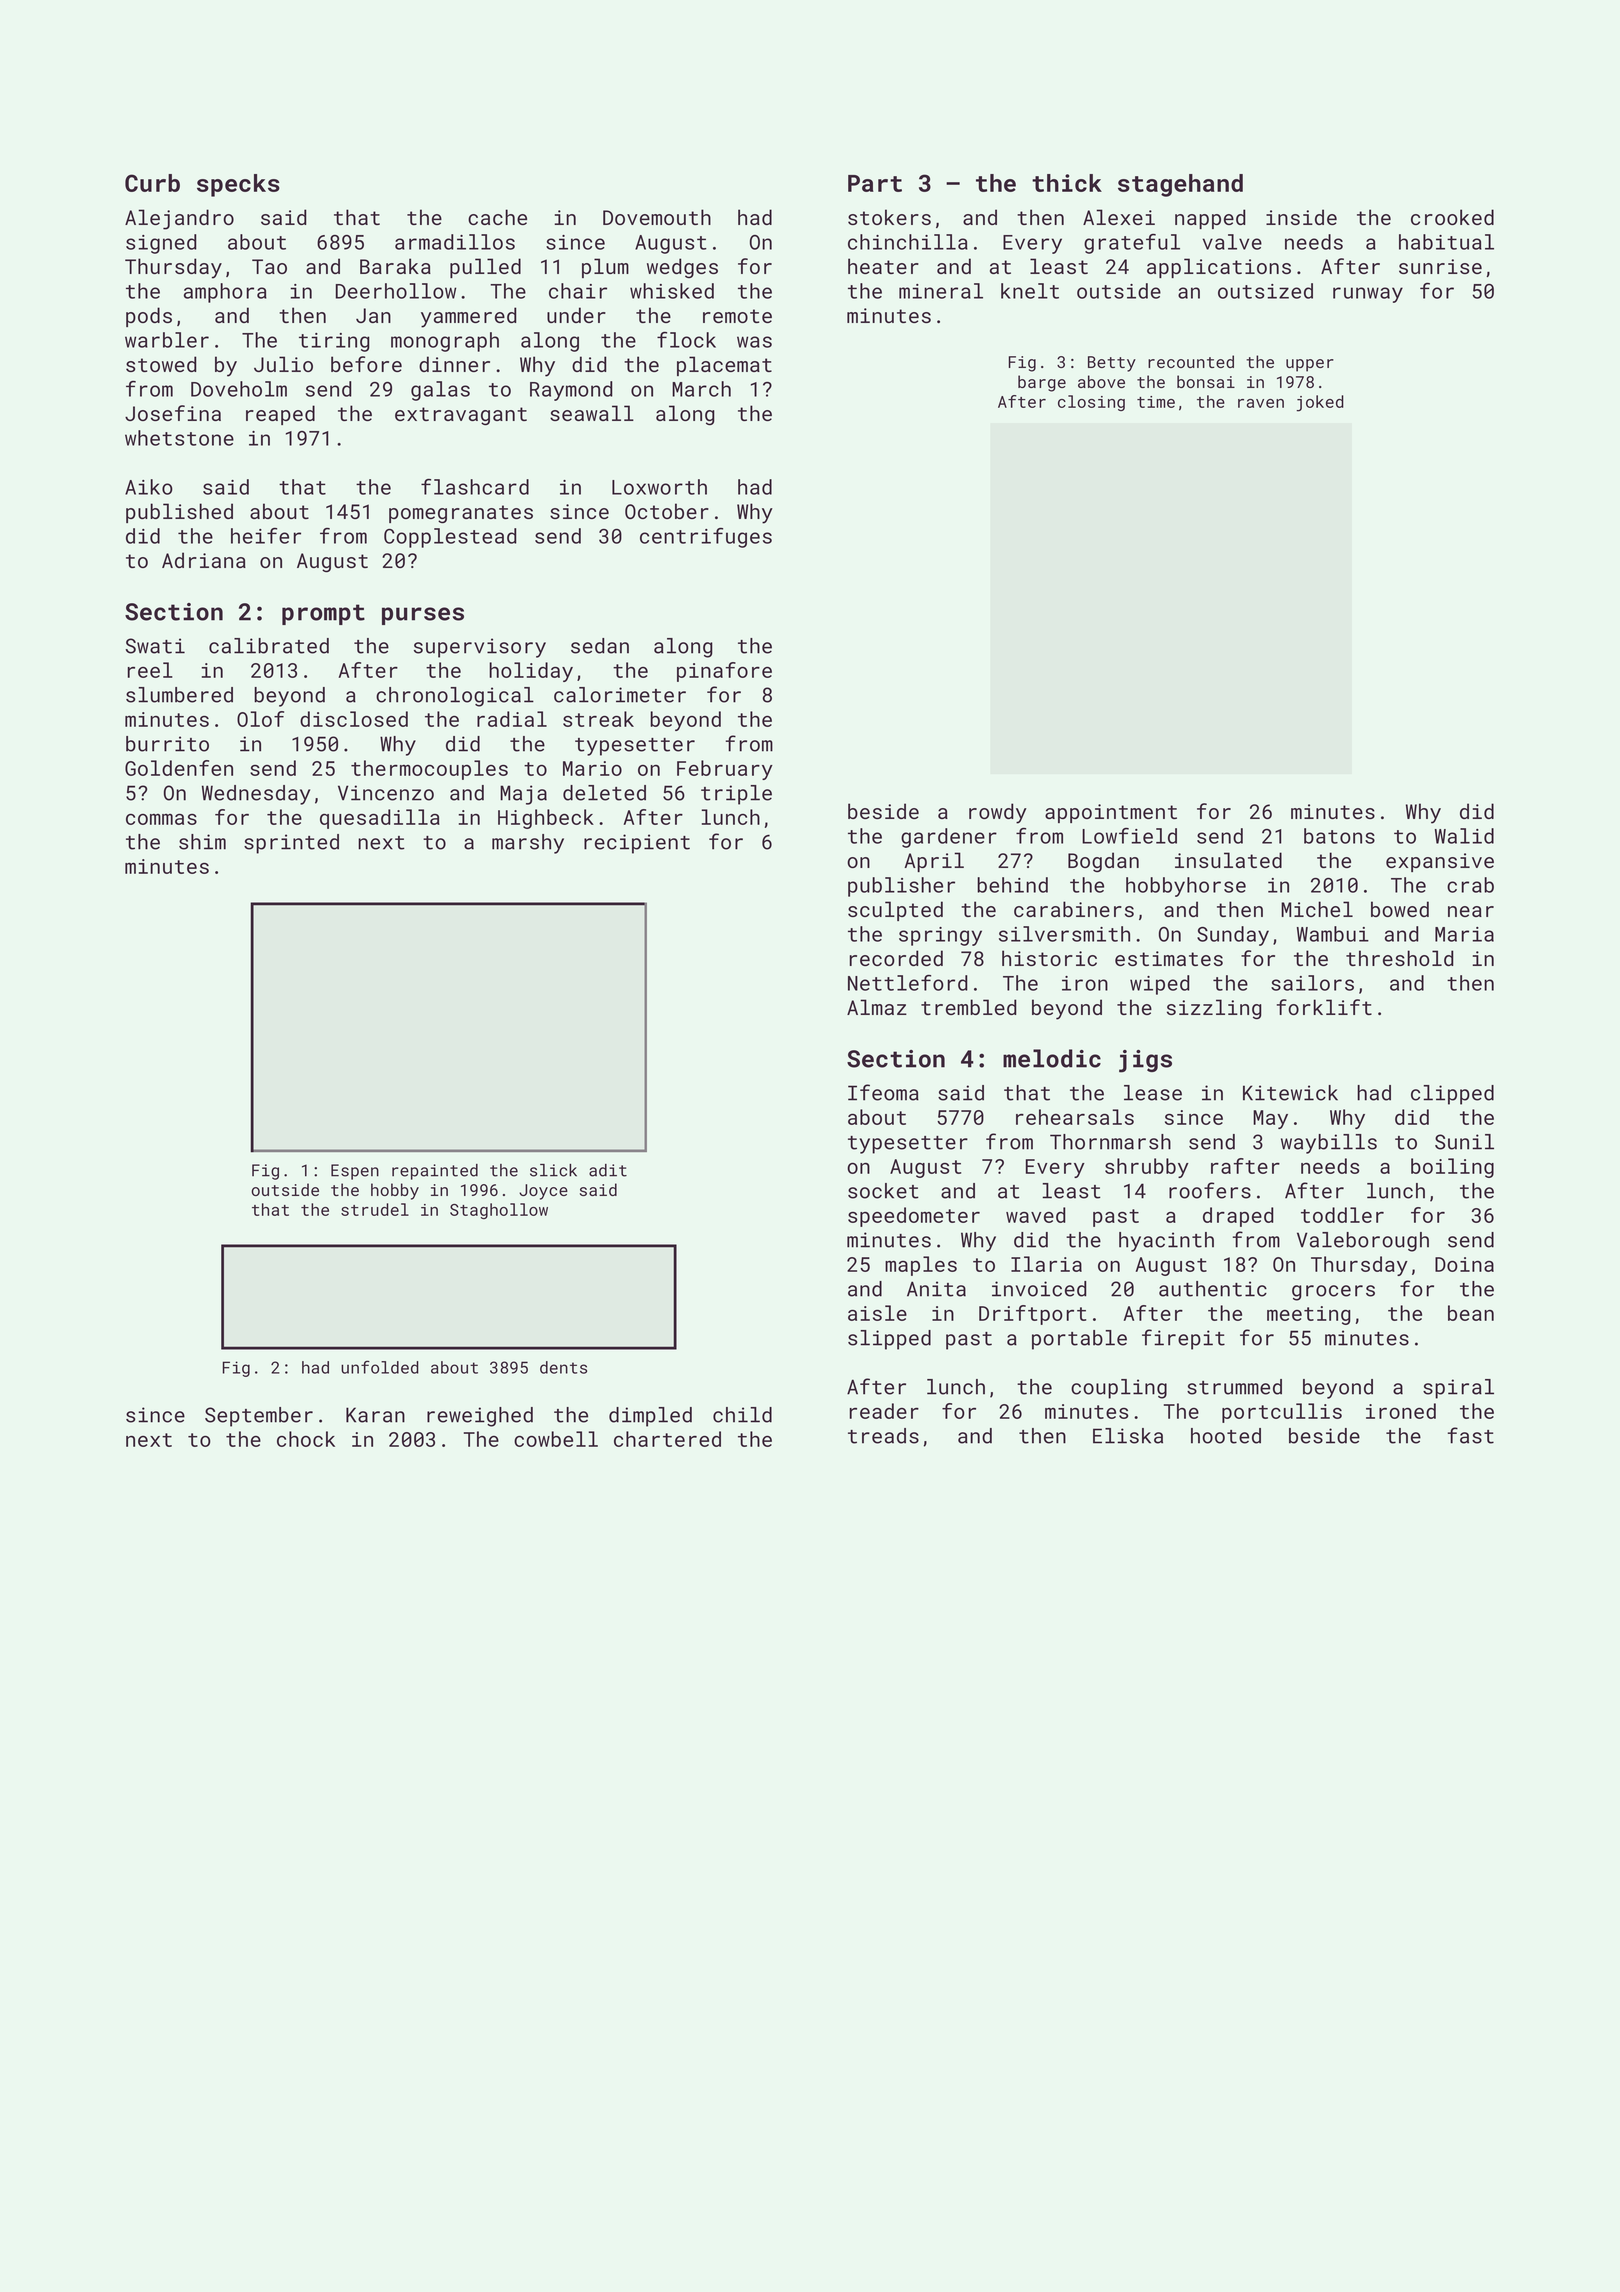  What do you see at coordinates (883, 266) in the screenshot?
I see `heater` at bounding box center [883, 266].
